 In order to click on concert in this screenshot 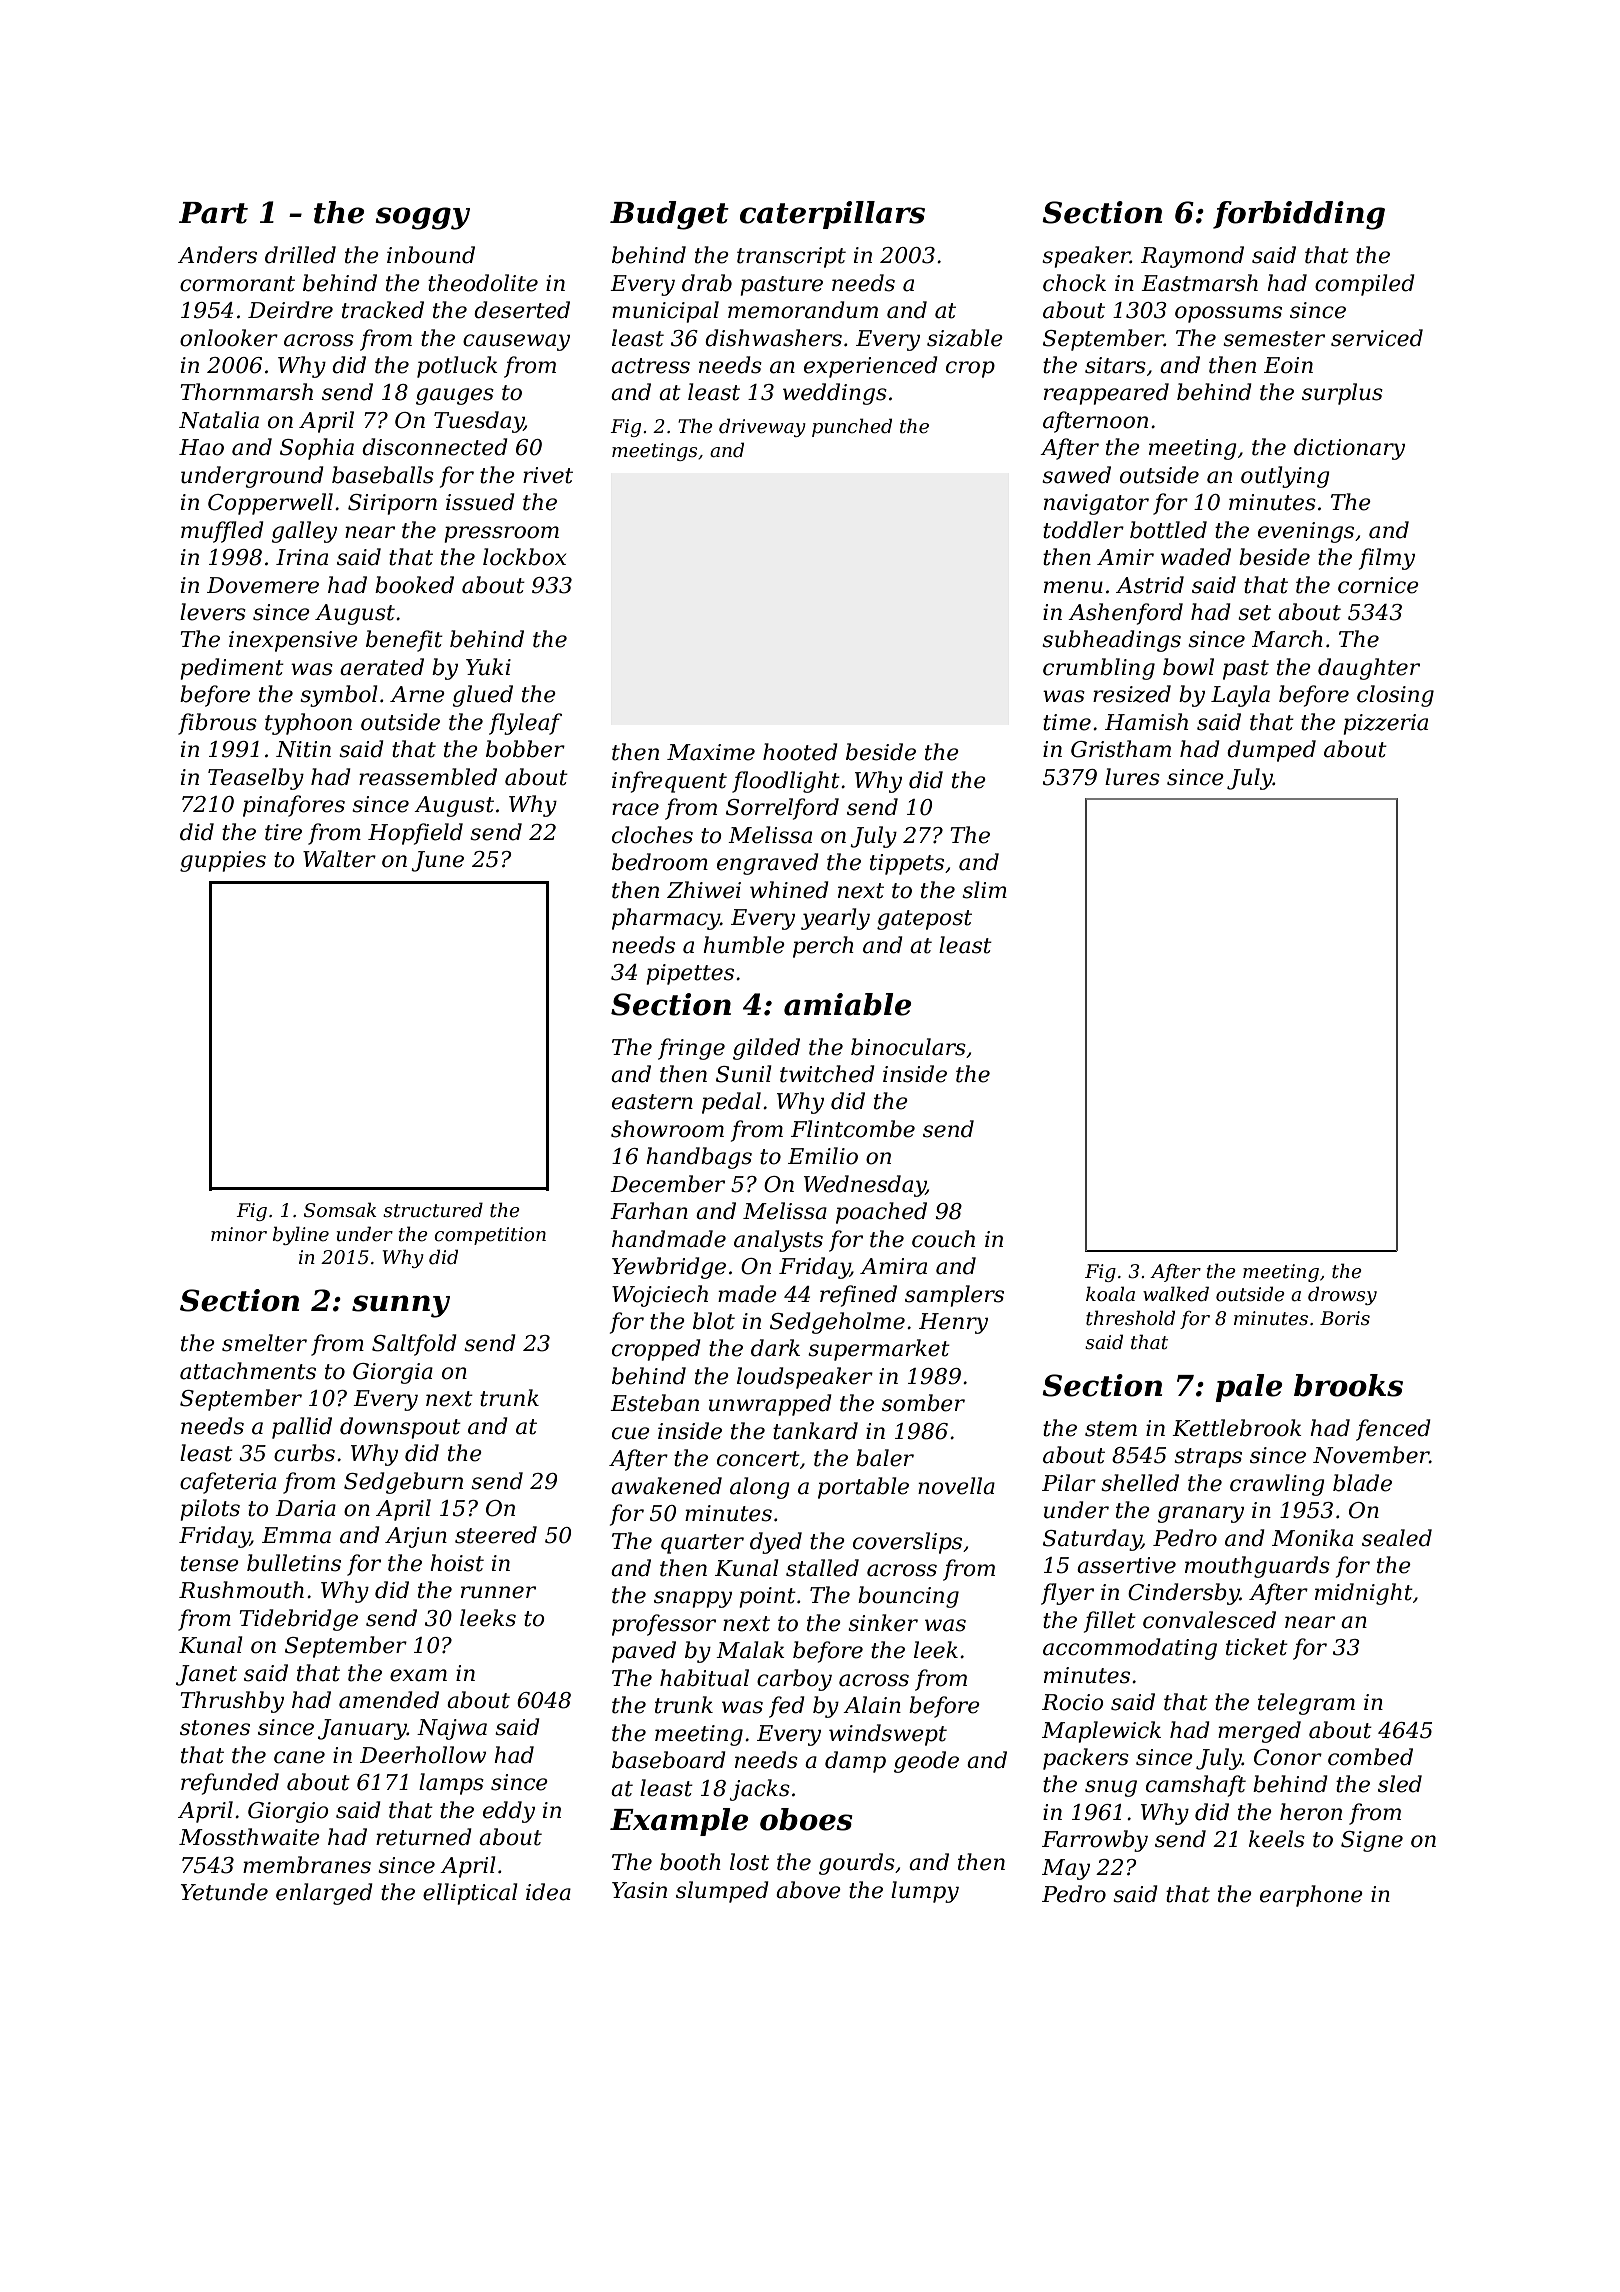, I will do `click(758, 1459)`.
